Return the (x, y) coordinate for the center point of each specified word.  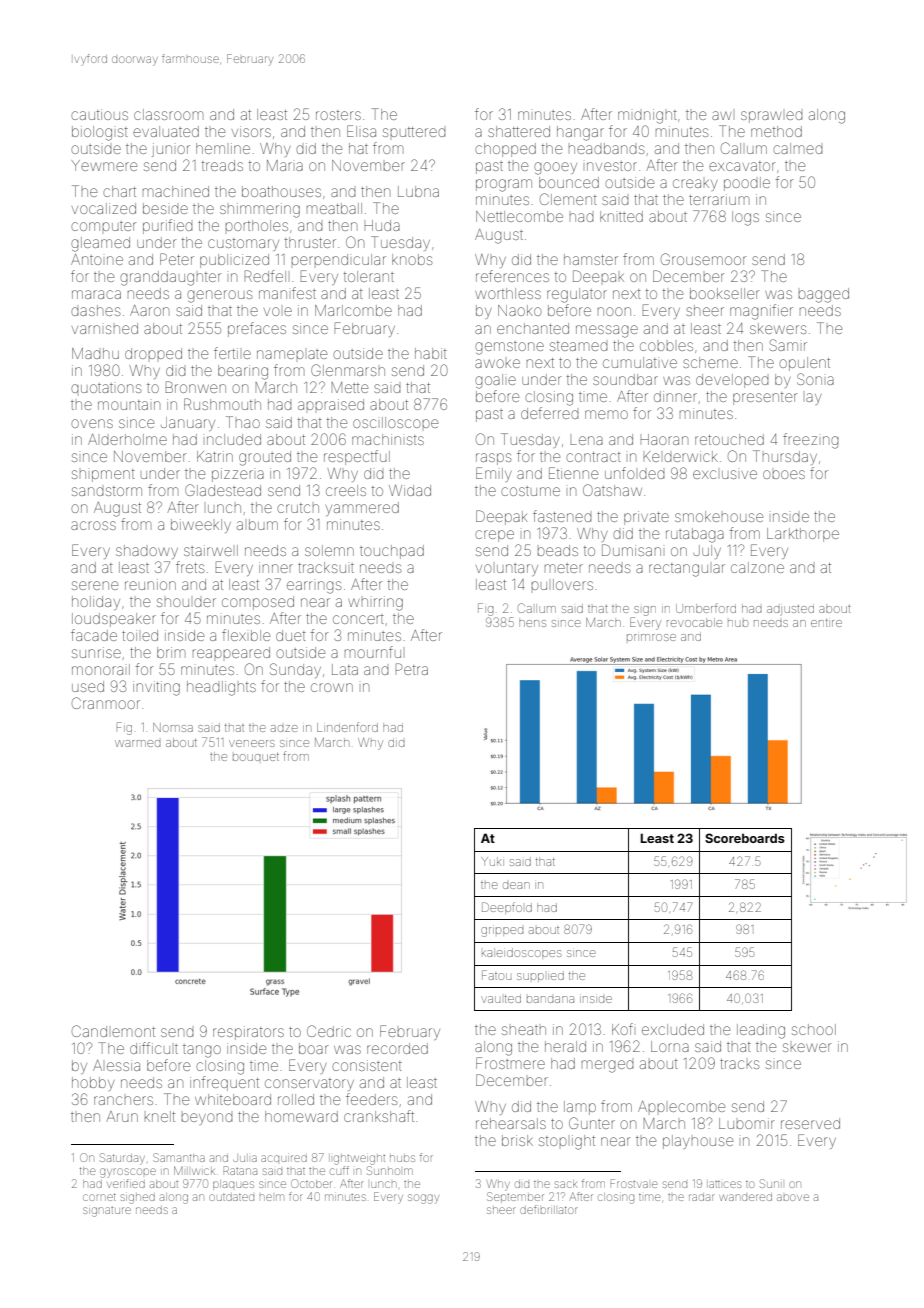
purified (168, 226)
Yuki (491, 861)
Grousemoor (703, 259)
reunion (150, 584)
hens (532, 623)
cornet (99, 1197)
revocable (694, 622)
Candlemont (113, 1031)
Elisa (361, 131)
